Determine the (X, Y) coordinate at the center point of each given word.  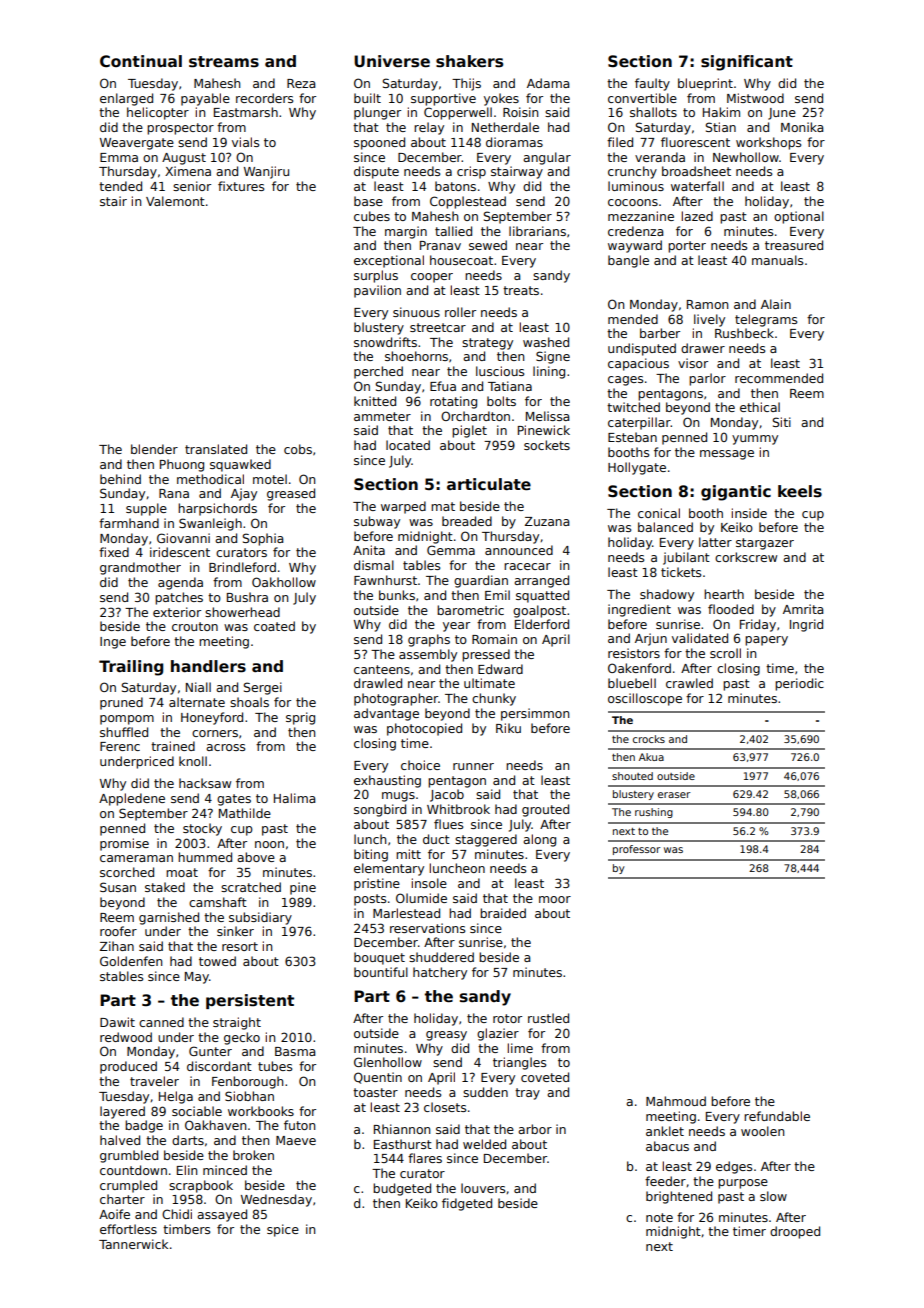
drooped (795, 1232)
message (727, 455)
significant (747, 63)
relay (429, 128)
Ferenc (120, 746)
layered (122, 1112)
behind (120, 479)
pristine (377, 884)
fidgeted (467, 1204)
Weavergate (137, 144)
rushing (654, 813)
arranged (541, 581)
